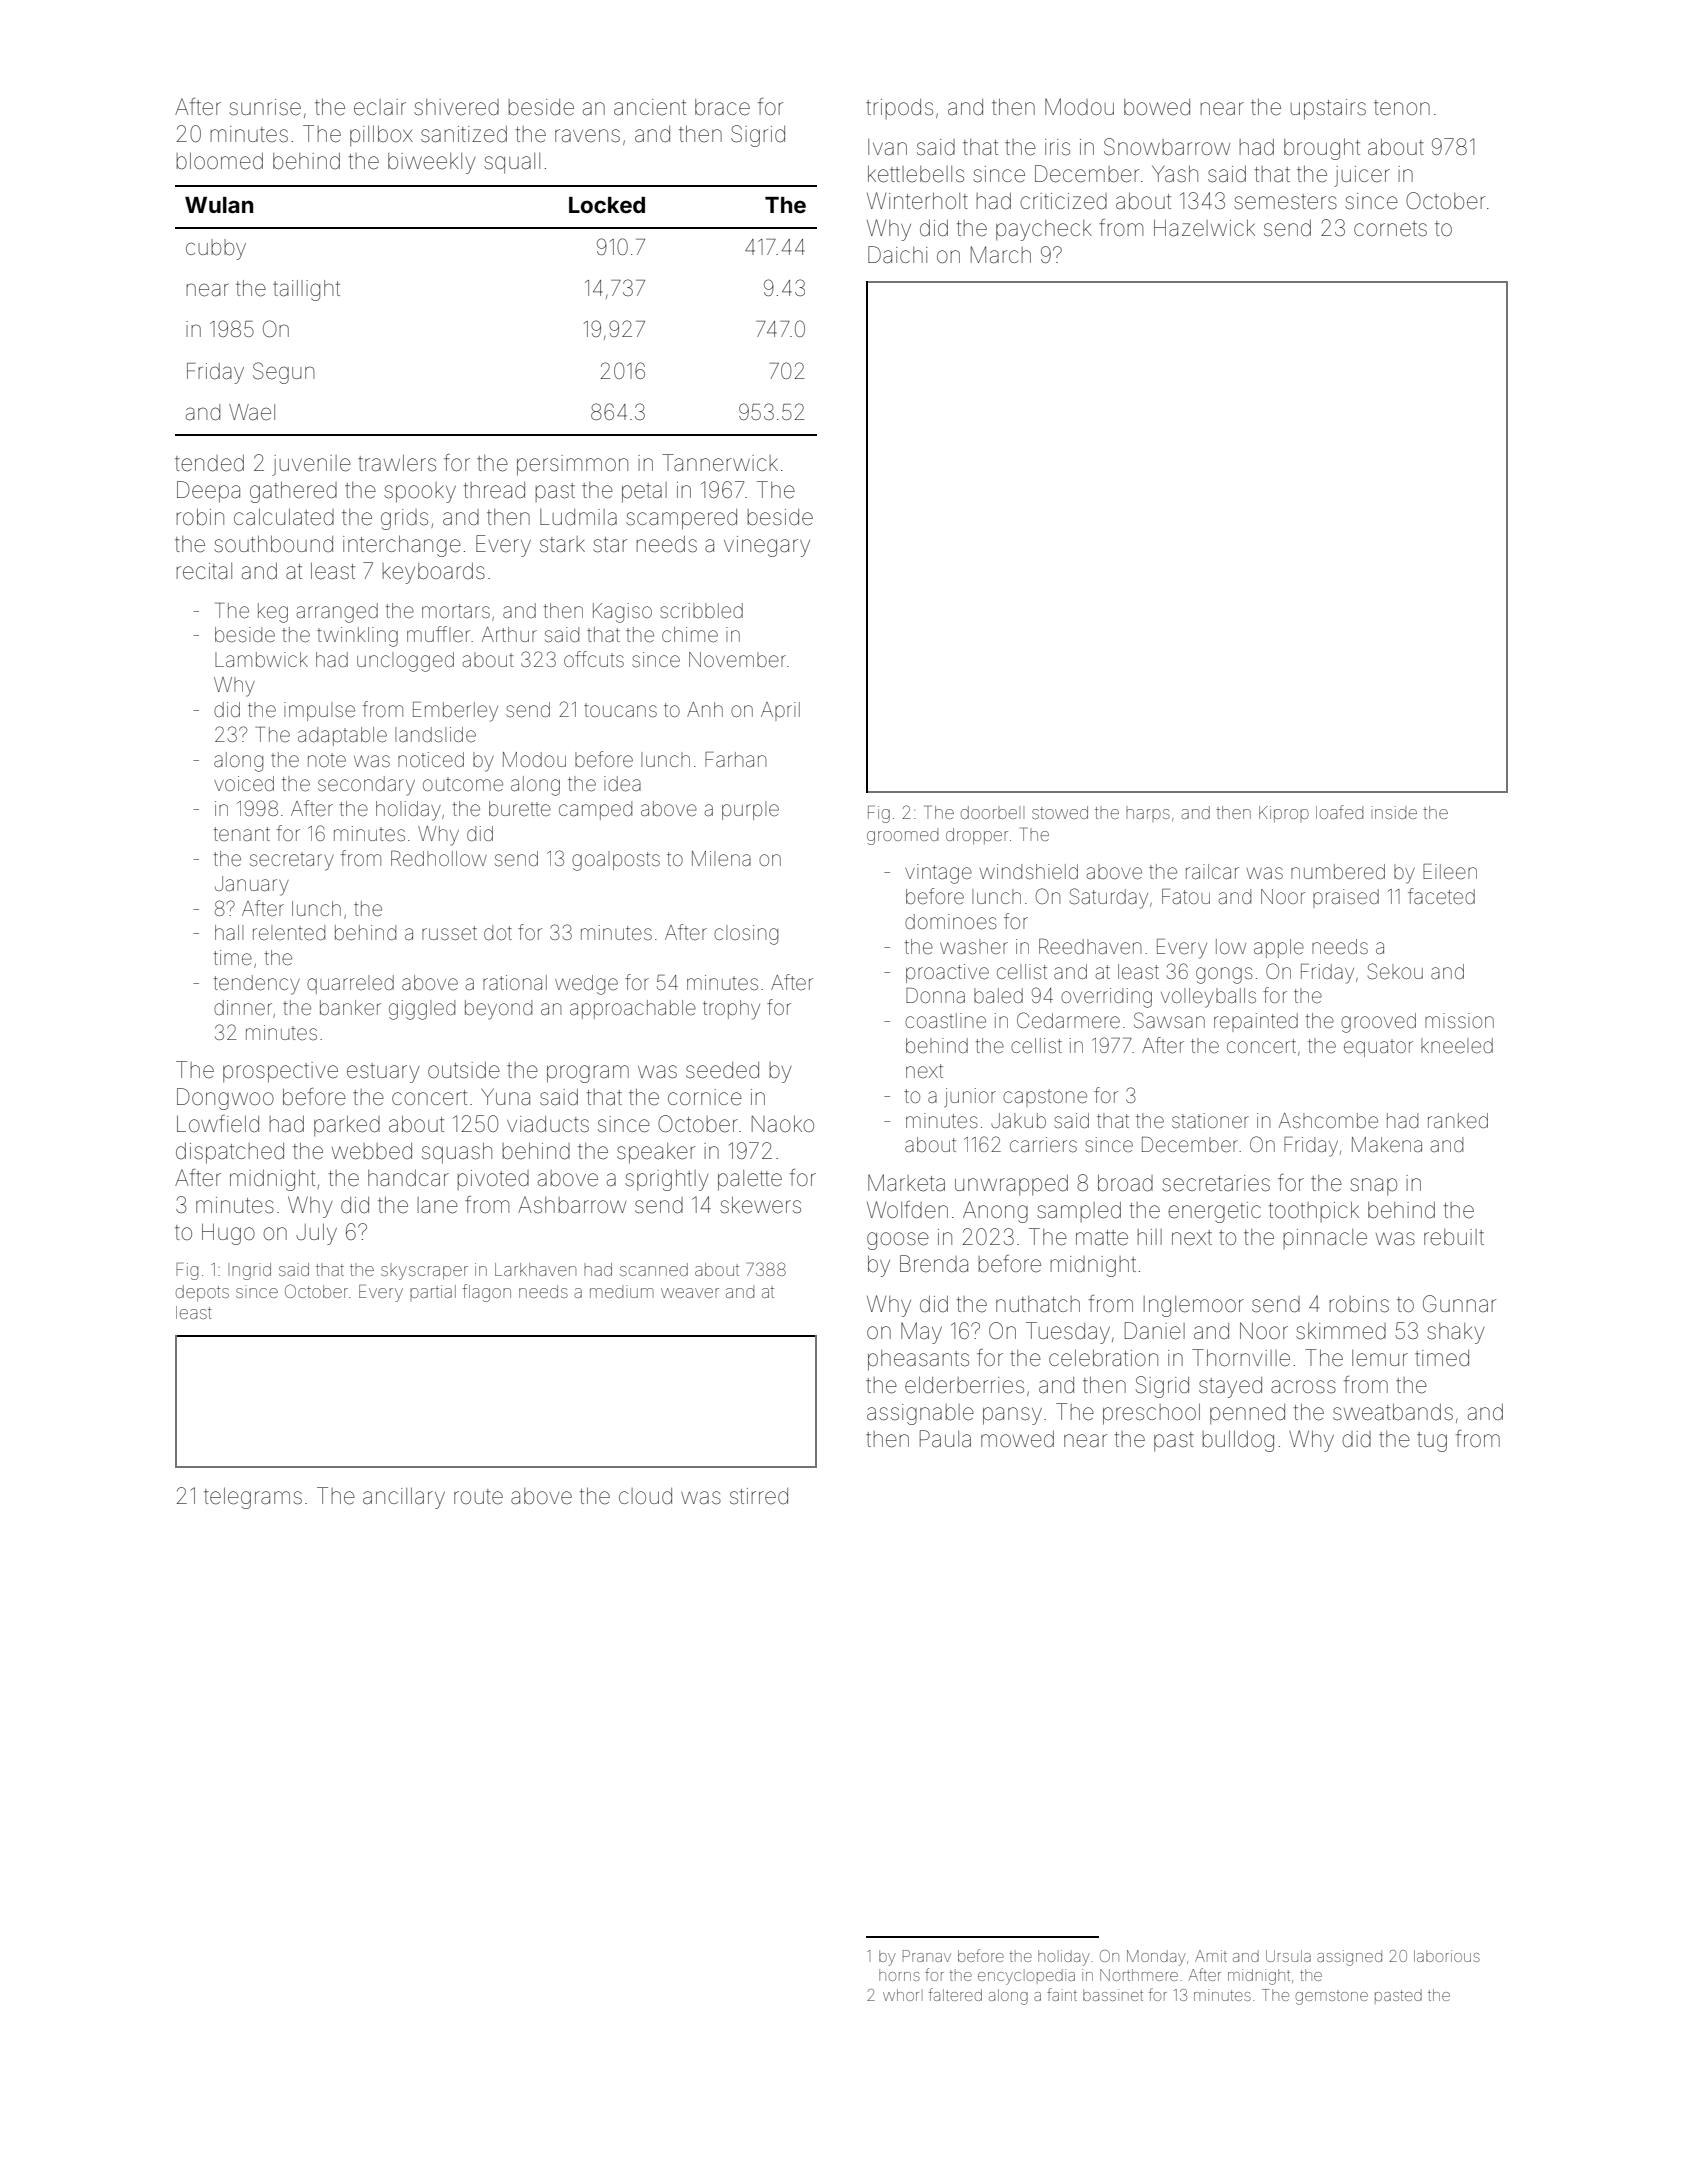  What do you see at coordinates (1060, 812) in the screenshot?
I see `stowed` at bounding box center [1060, 812].
